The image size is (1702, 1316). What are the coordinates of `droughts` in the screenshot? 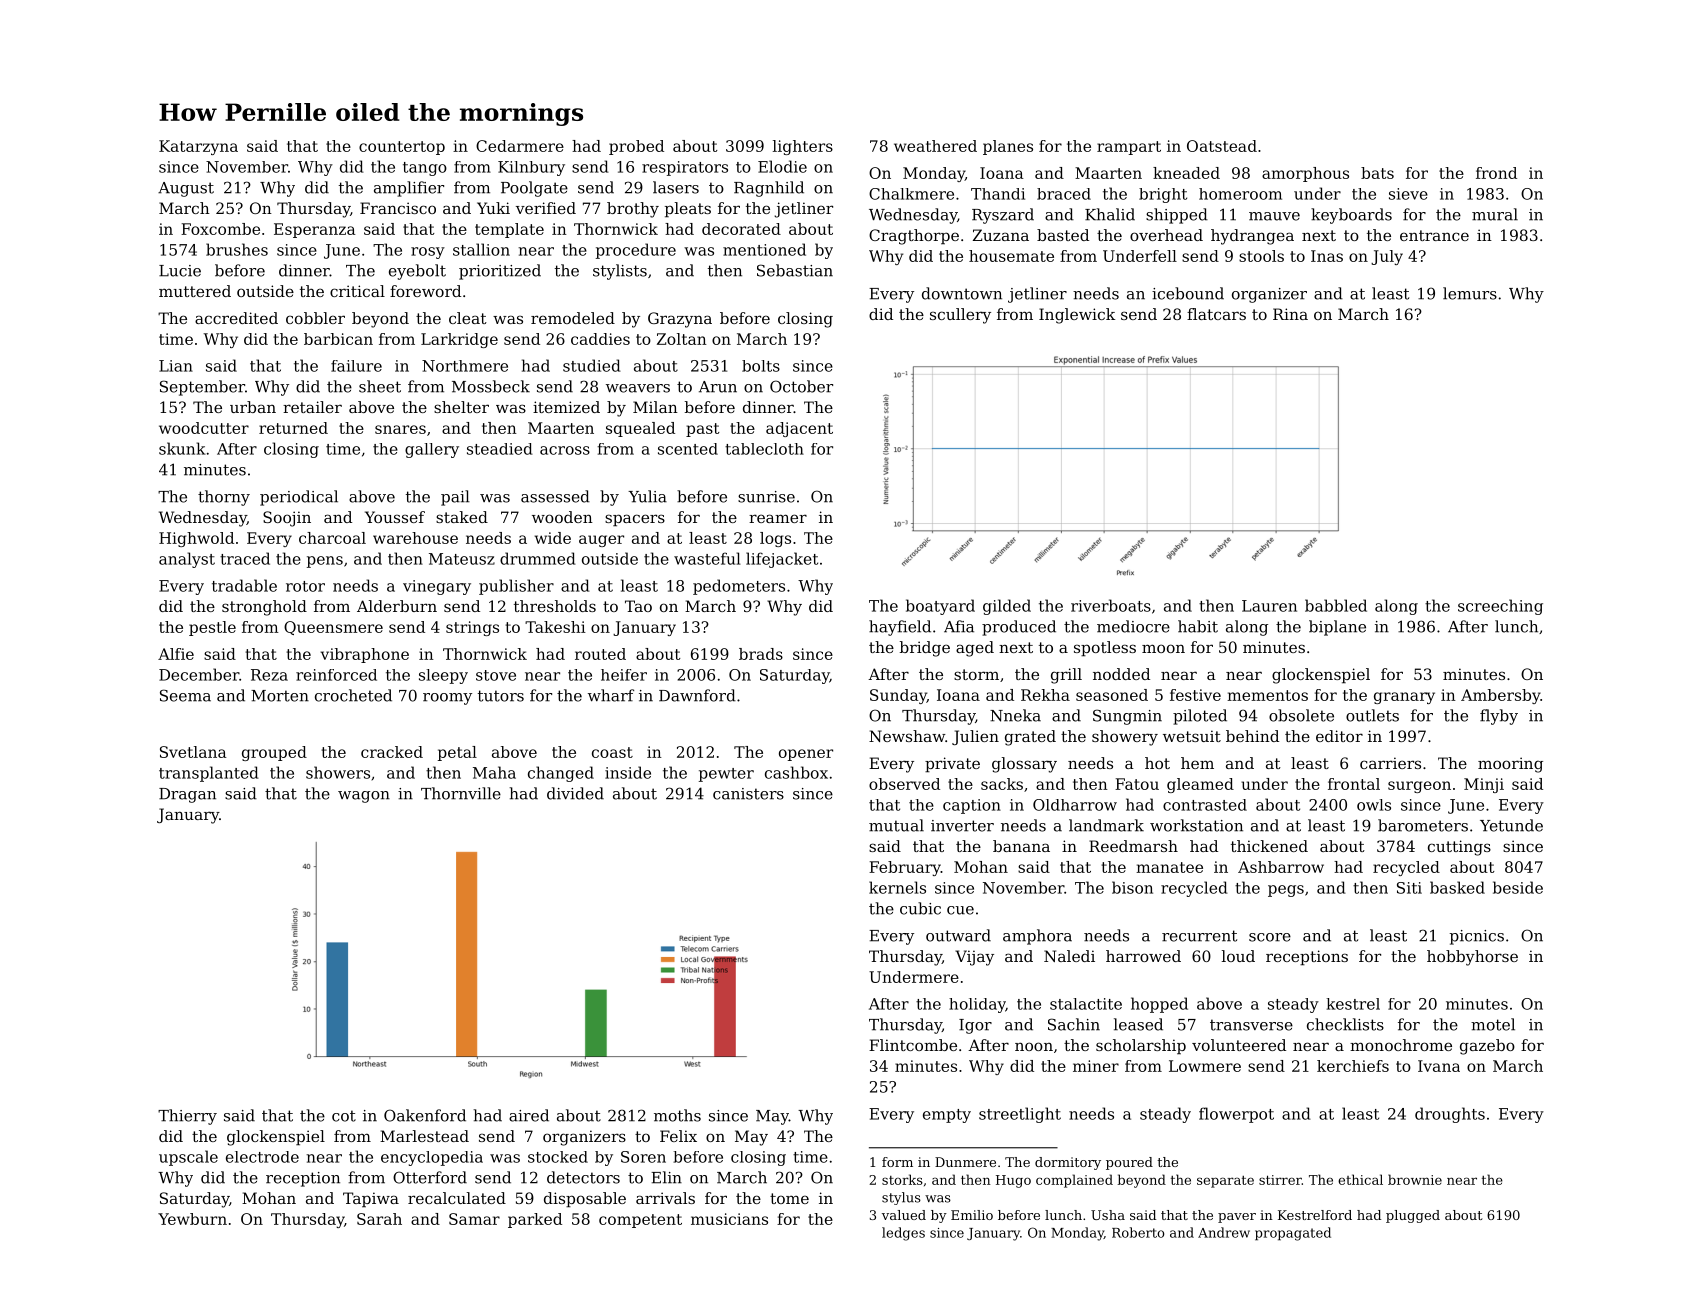 It's located at (1450, 1115).
